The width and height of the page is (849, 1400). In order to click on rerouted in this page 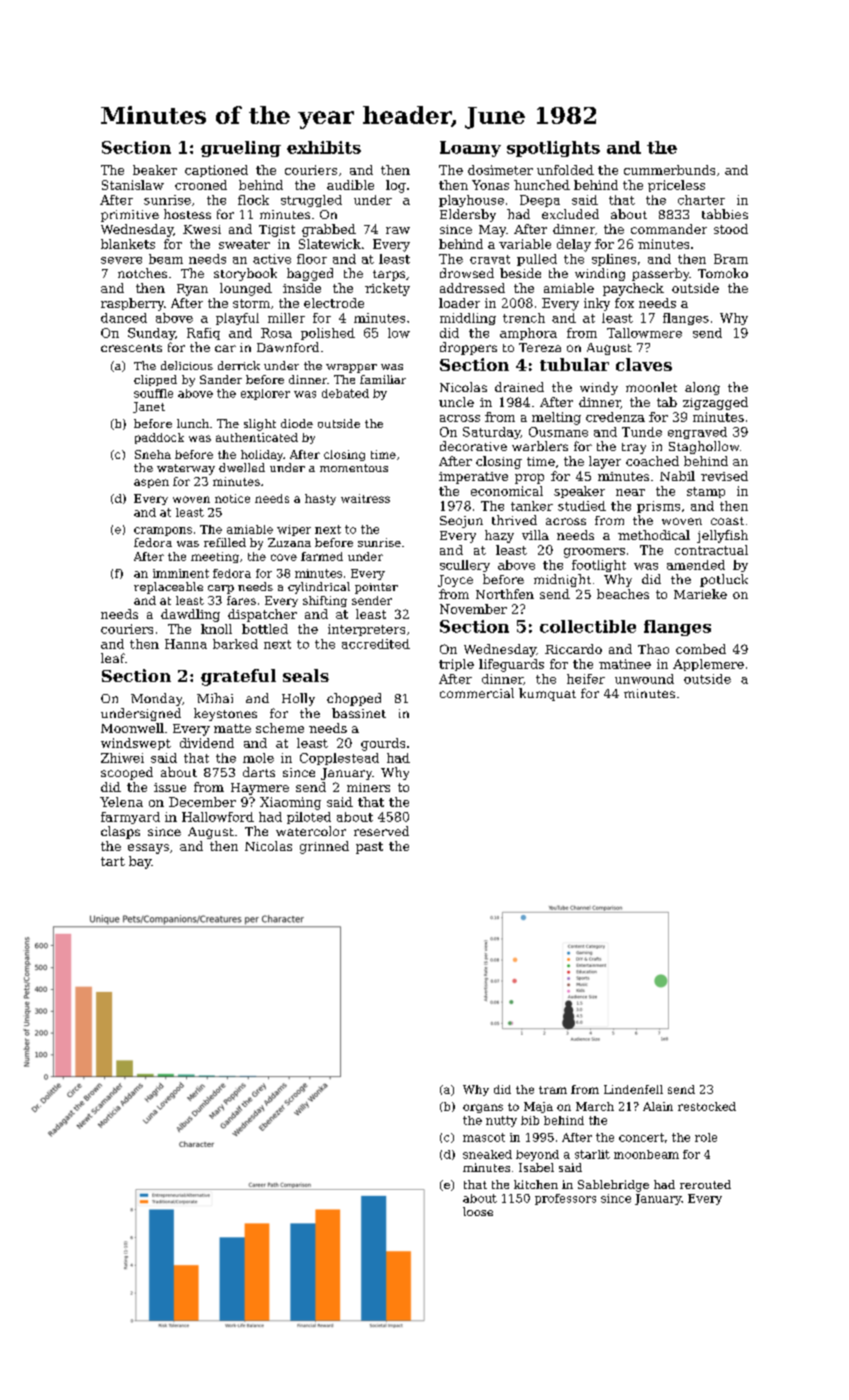, I will do `click(705, 1184)`.
